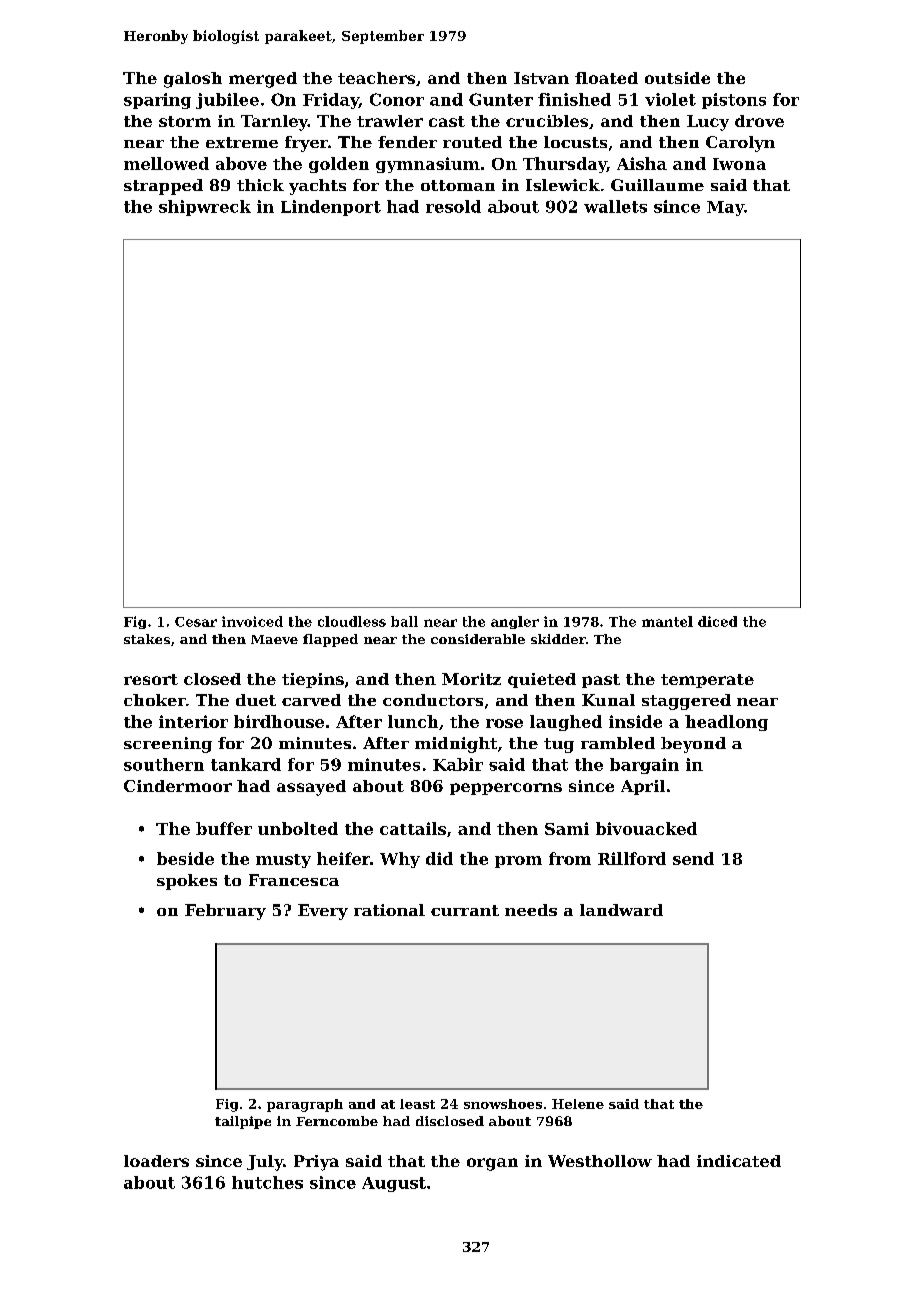 This screenshot has width=924, height=1314. I want to click on temperate, so click(707, 681).
